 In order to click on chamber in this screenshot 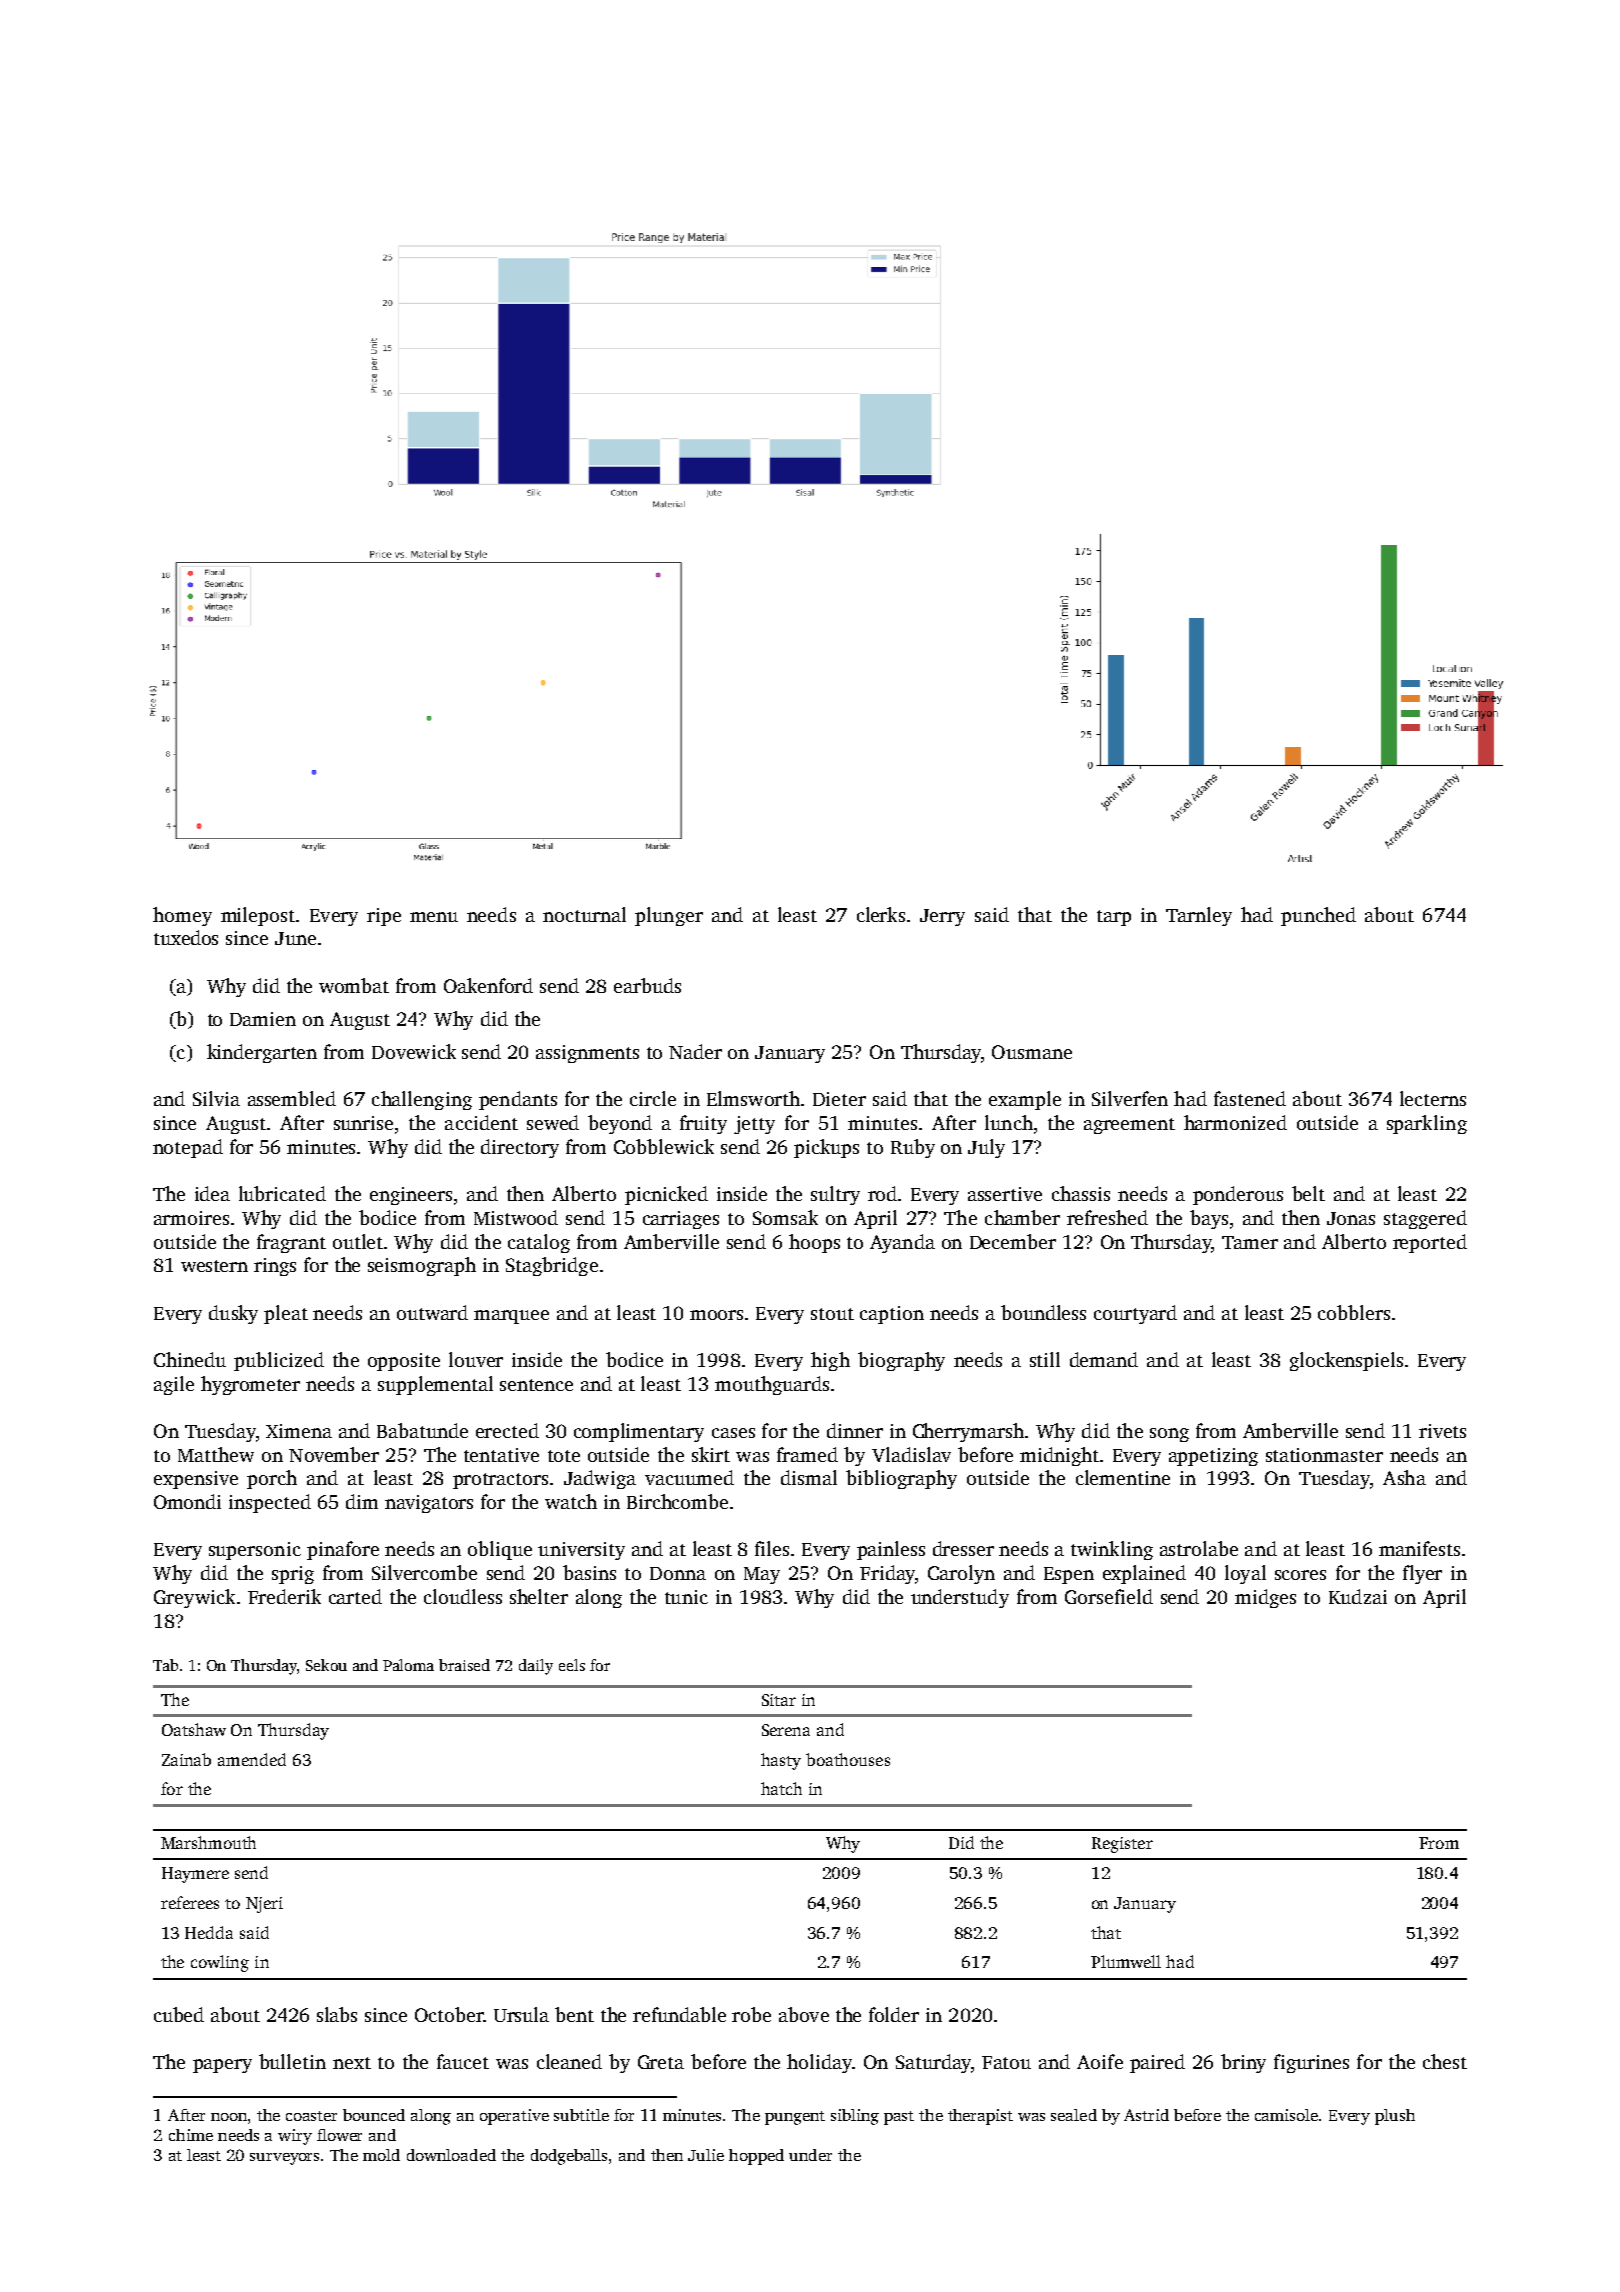, I will do `click(1022, 1217)`.
